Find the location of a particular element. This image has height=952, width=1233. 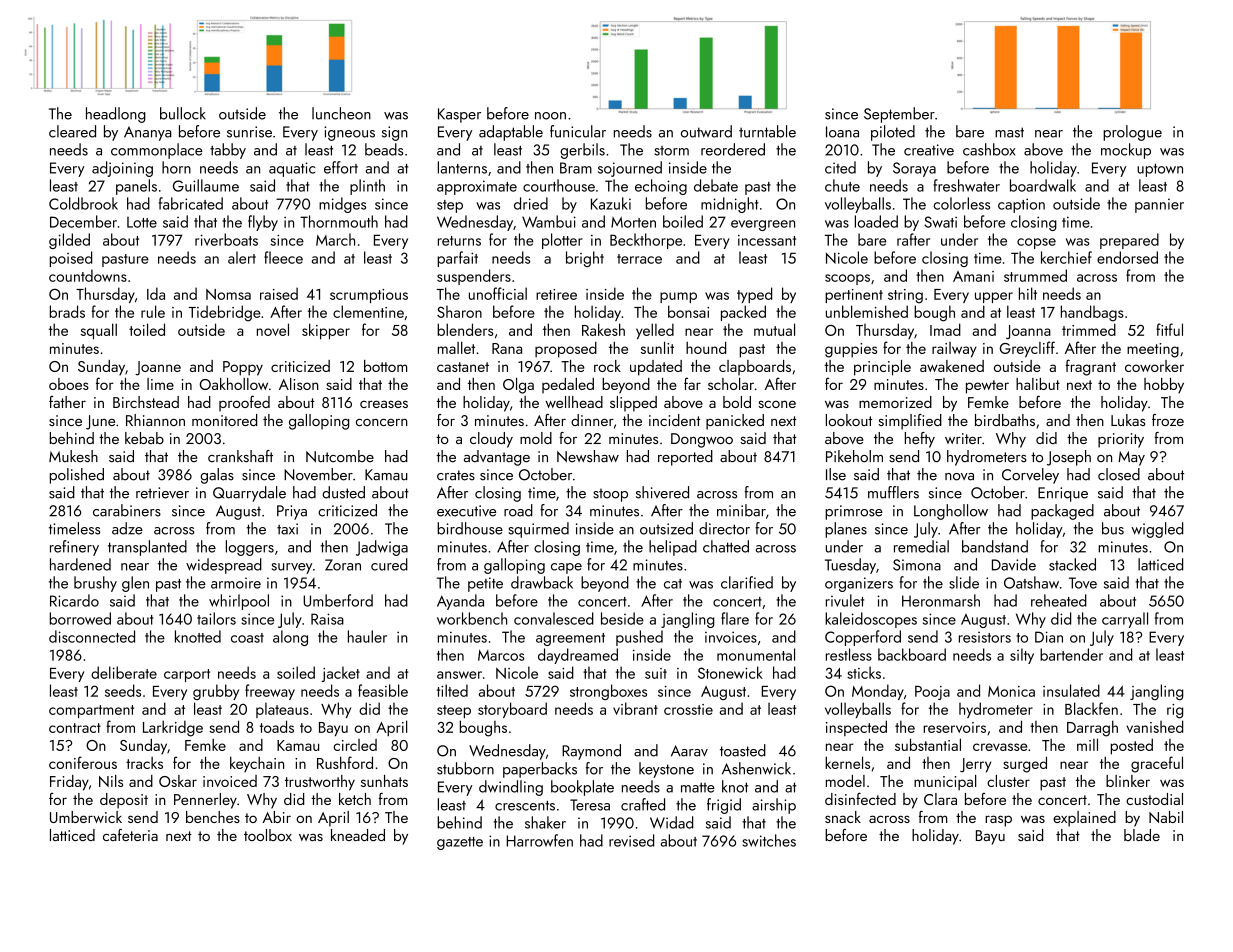

memorized is located at coordinates (895, 402).
